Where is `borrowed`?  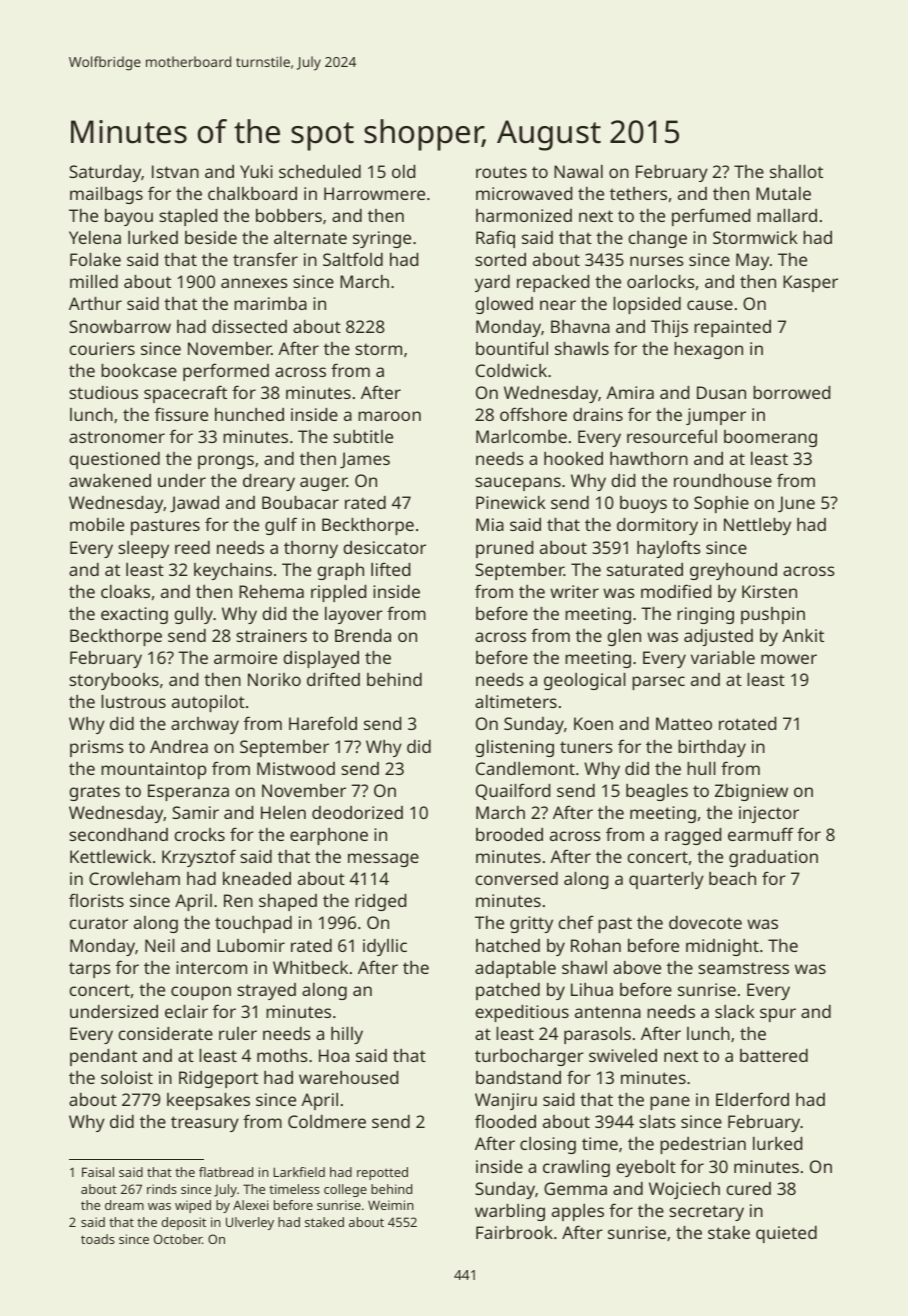
borrowed is located at coordinates (791, 392).
